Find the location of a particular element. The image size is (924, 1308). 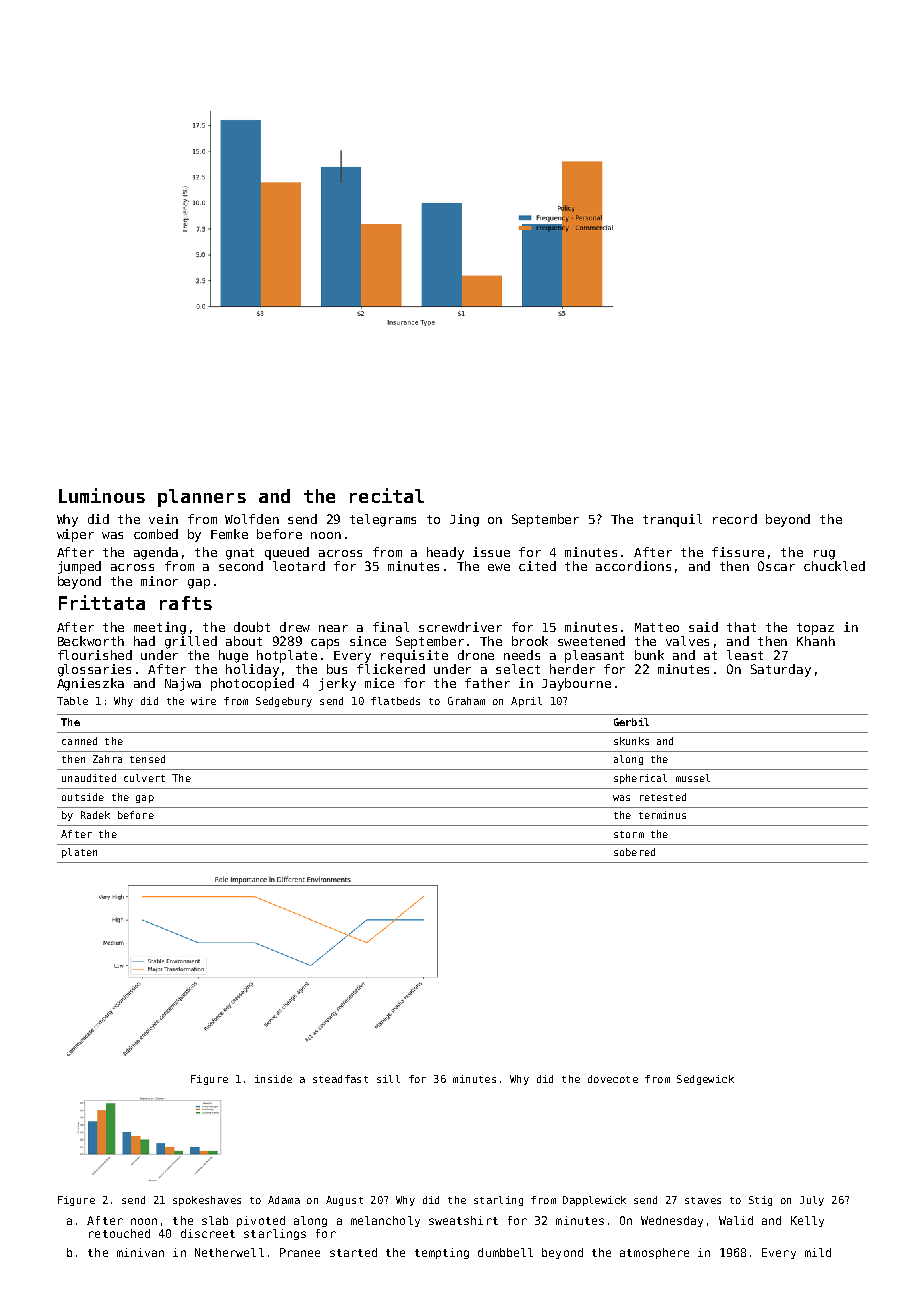

bus is located at coordinates (337, 669).
